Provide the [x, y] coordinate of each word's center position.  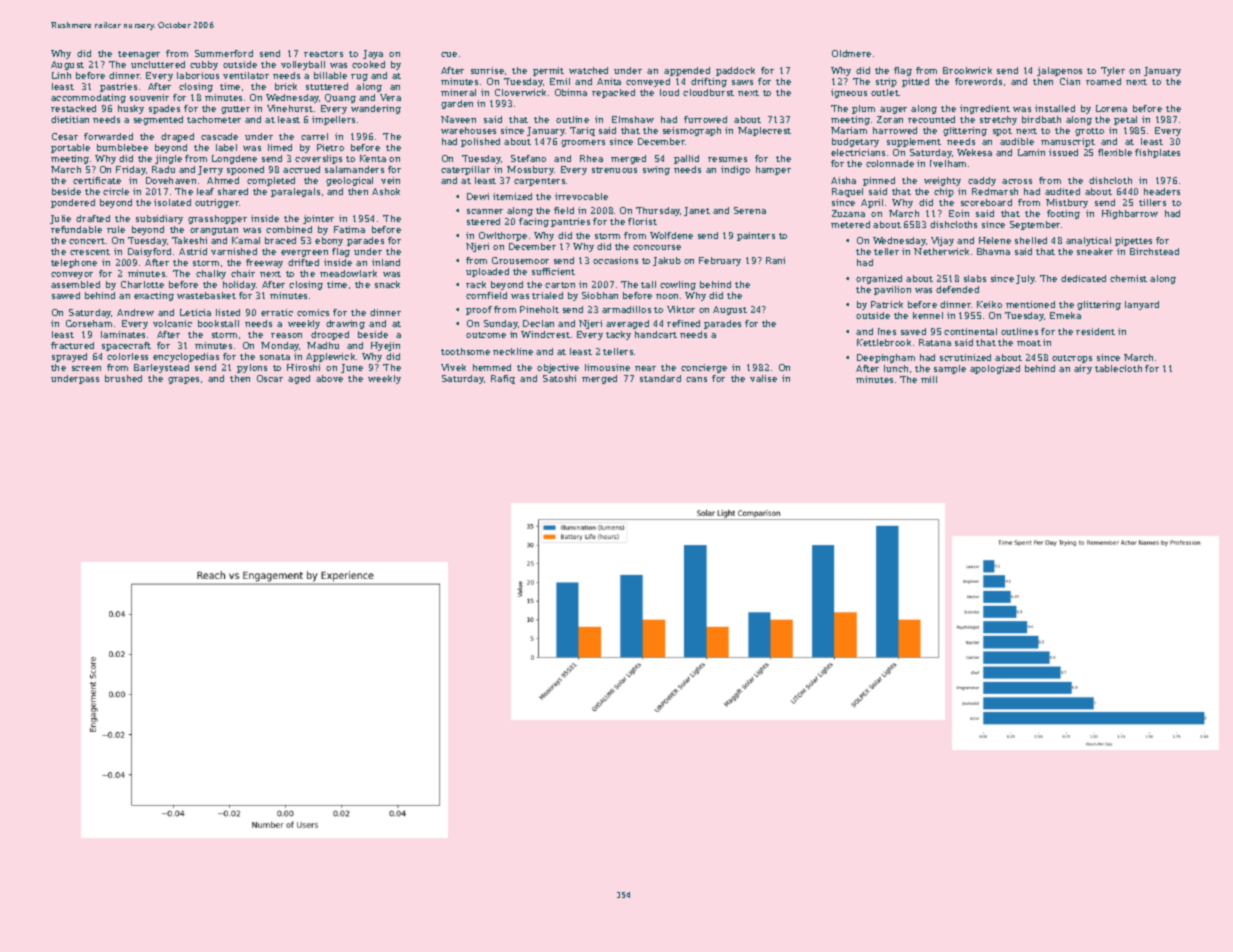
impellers [333, 120]
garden [457, 104]
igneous [849, 93]
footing [1063, 214]
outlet [885, 92]
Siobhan [600, 295]
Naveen [458, 119]
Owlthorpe [503, 236]
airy [1083, 369]
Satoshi [559, 378]
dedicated [1083, 278]
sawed [66, 295]
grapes [183, 380]
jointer [318, 219]
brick [286, 86]
